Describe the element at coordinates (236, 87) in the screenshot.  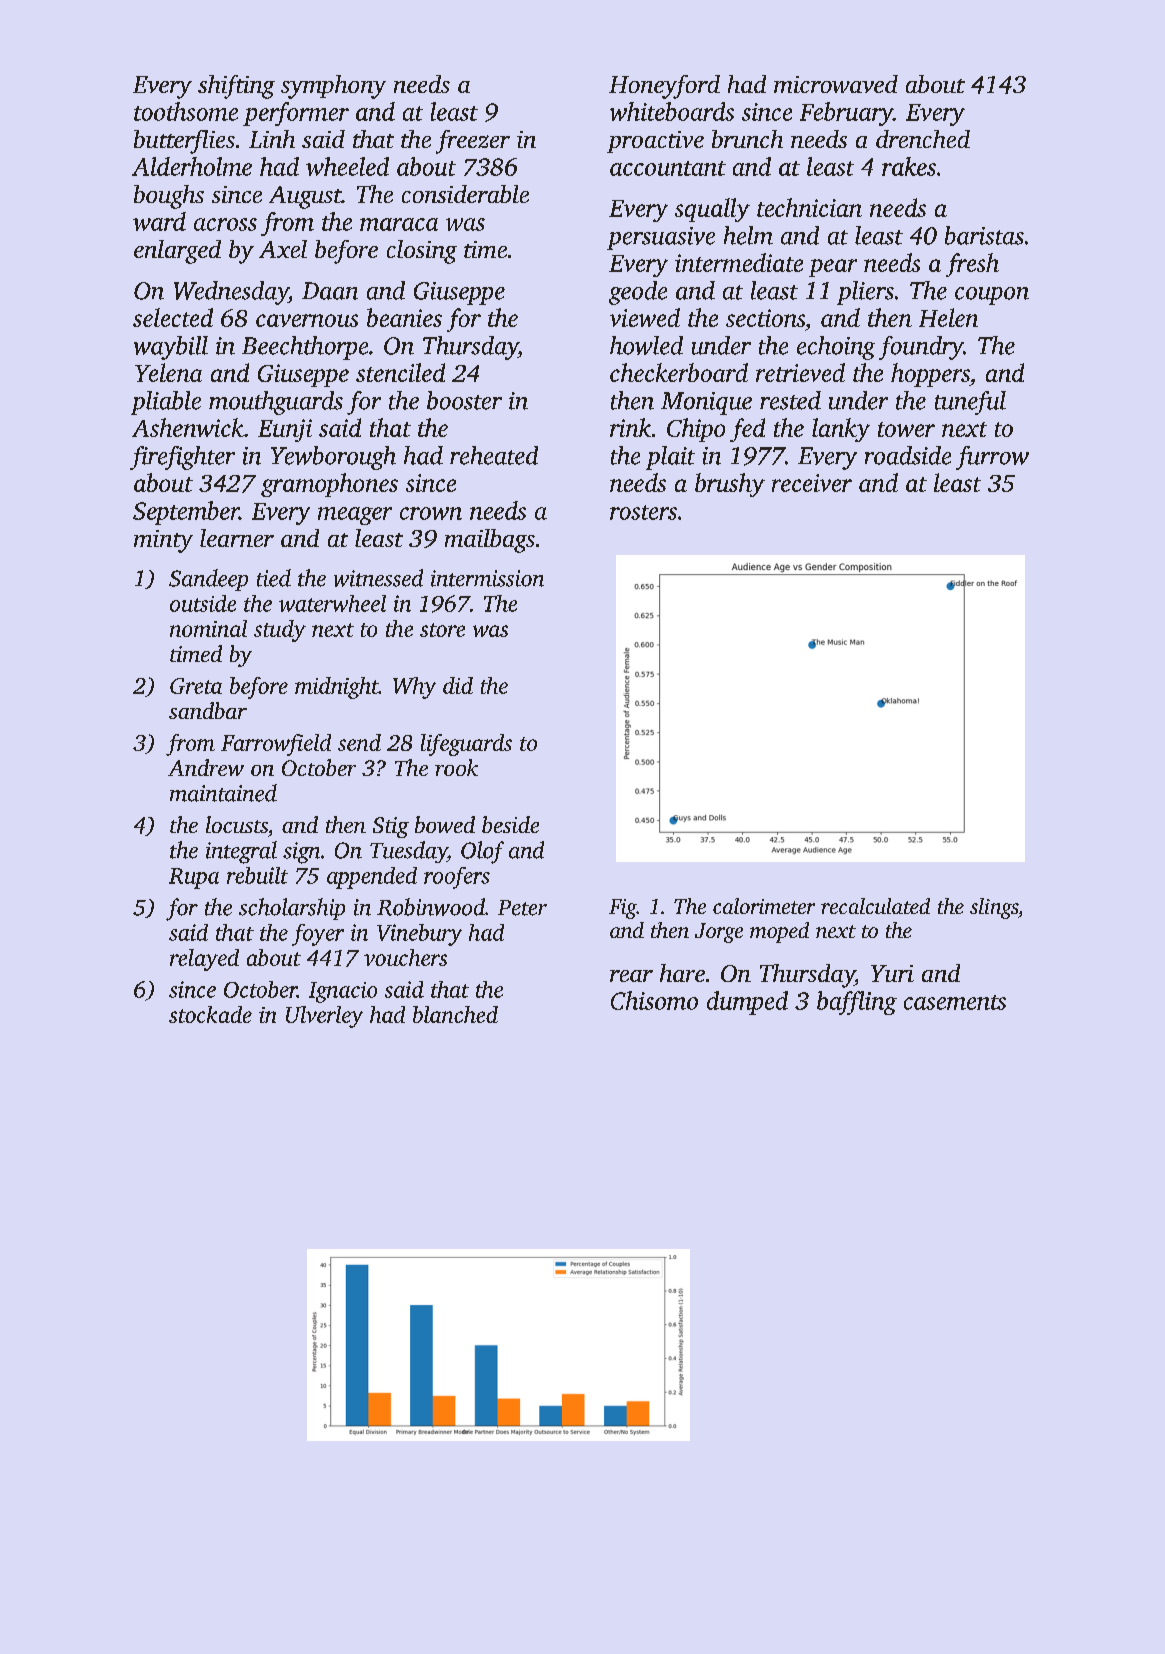
I see `shifting` at that location.
